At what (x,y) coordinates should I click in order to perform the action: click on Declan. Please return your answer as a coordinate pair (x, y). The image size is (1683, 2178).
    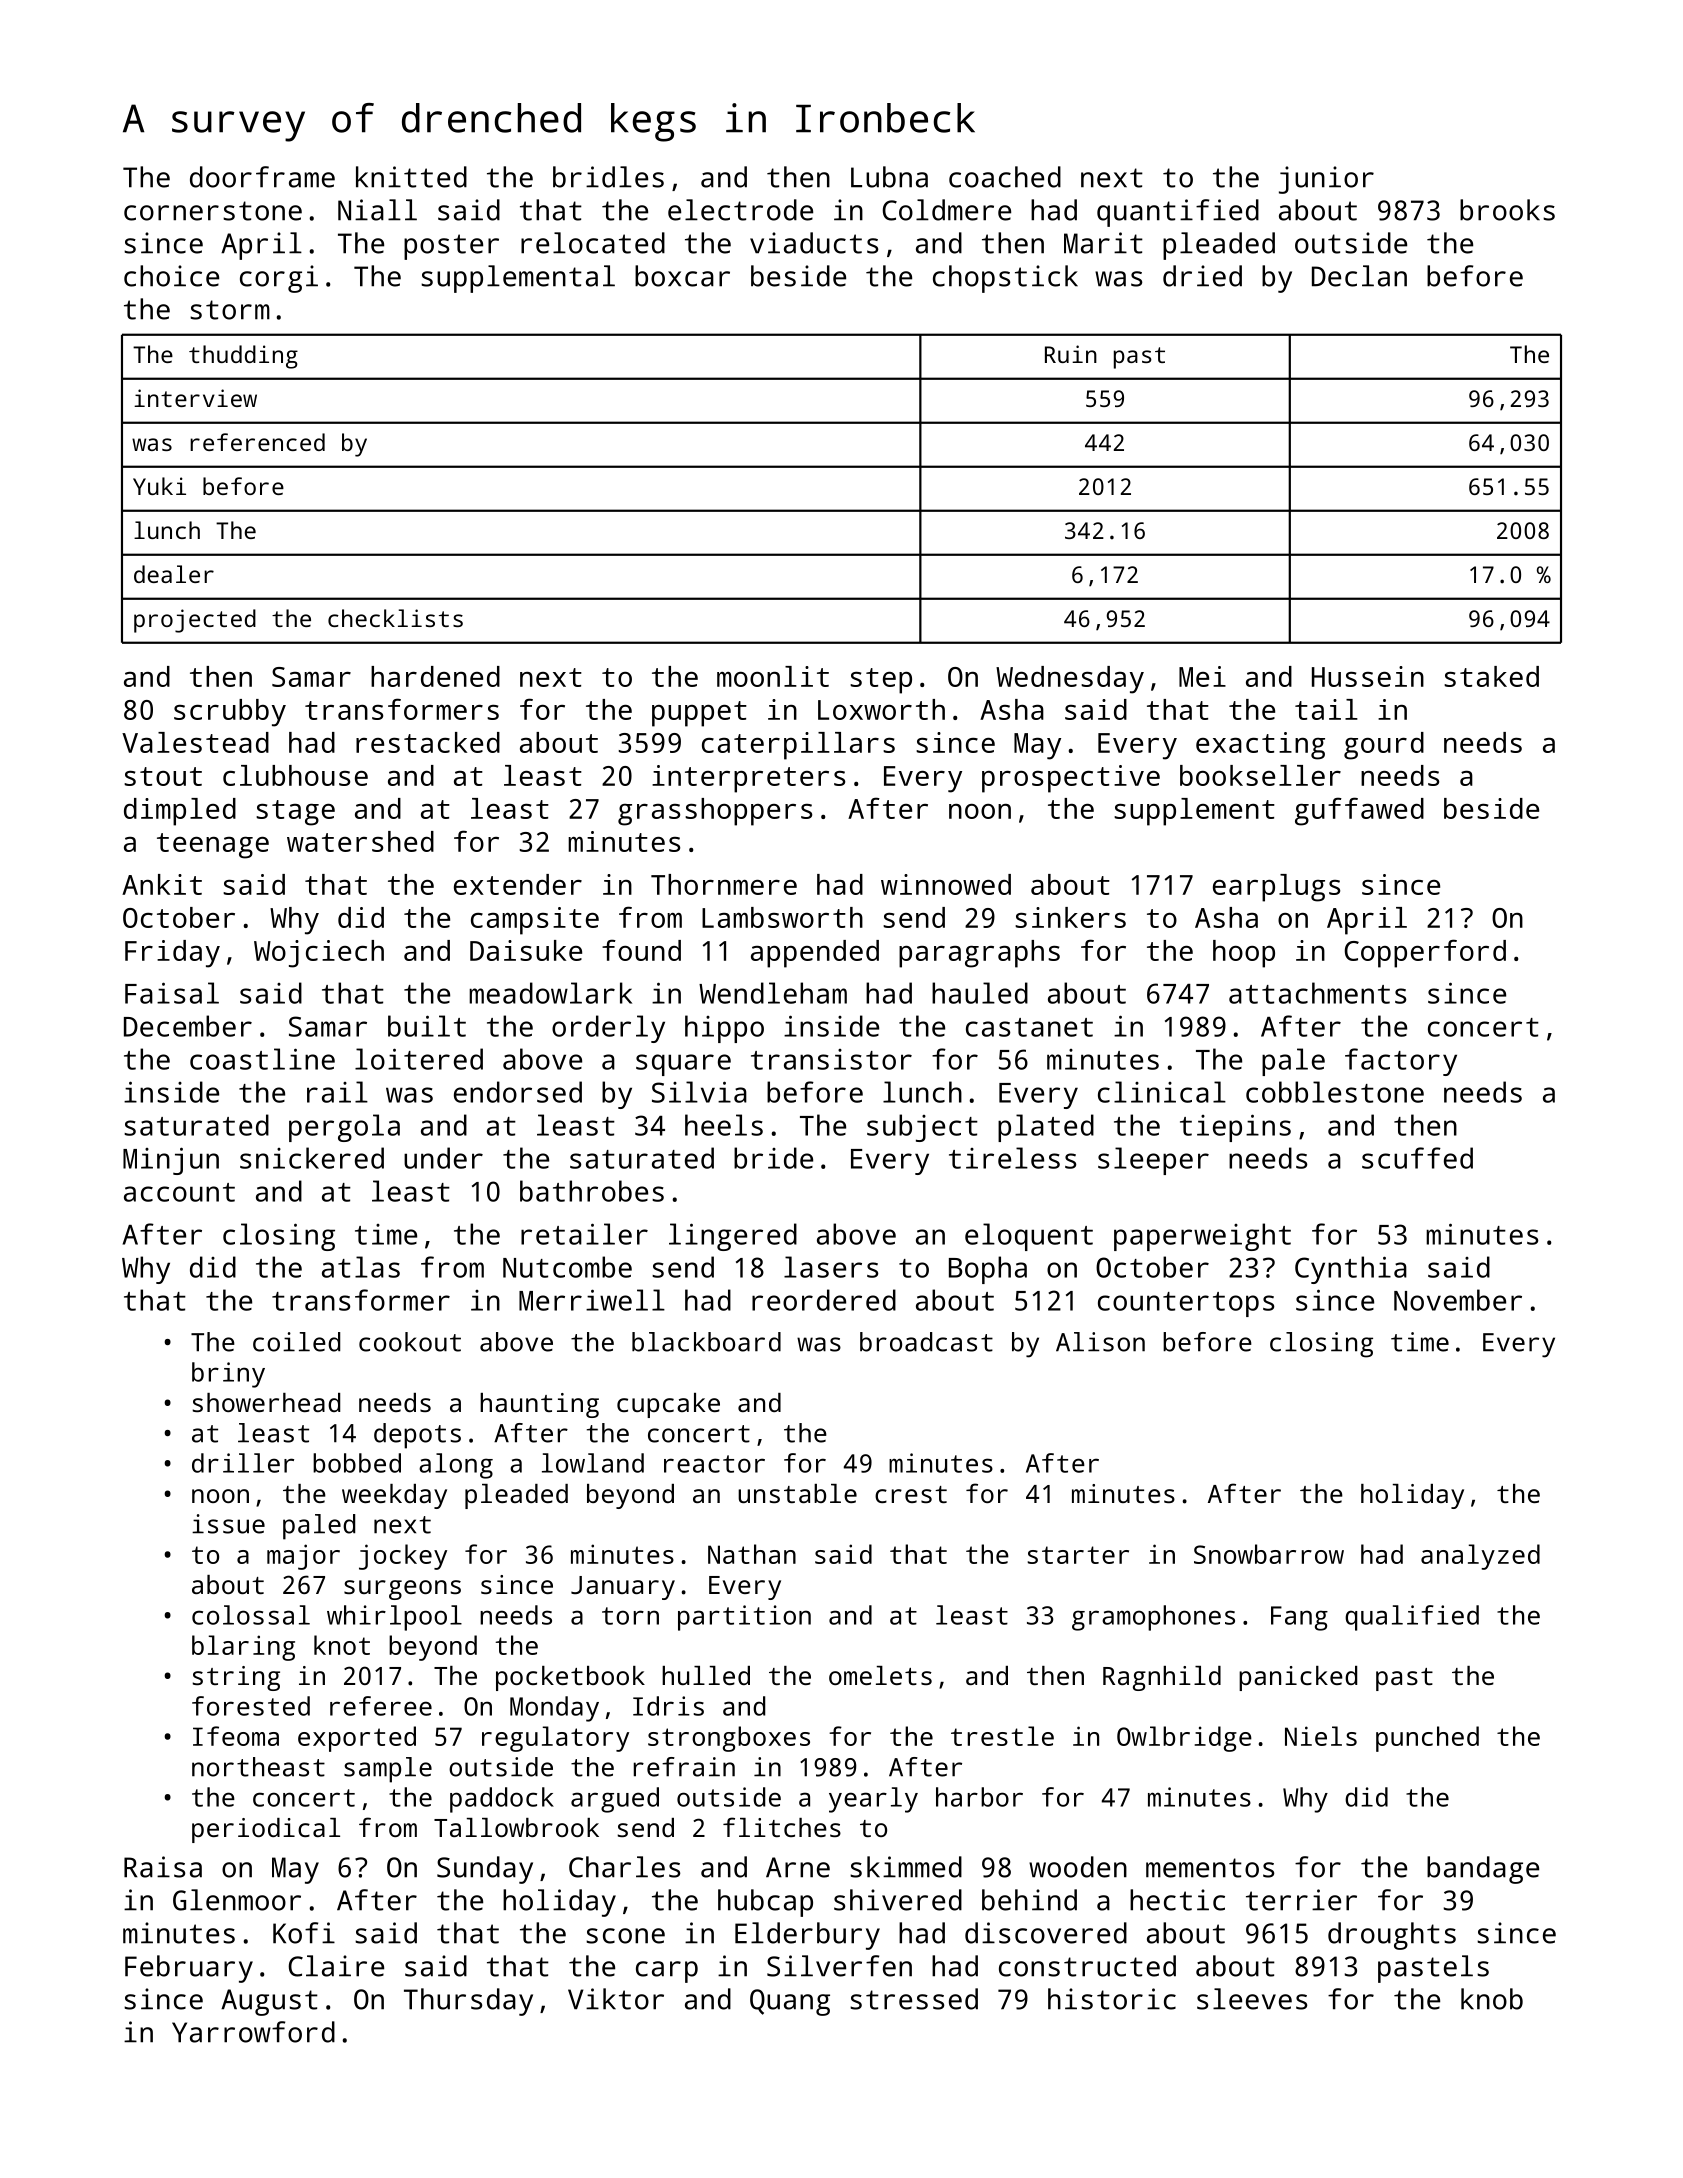
    Looking at the image, I should click on (1359, 276).
